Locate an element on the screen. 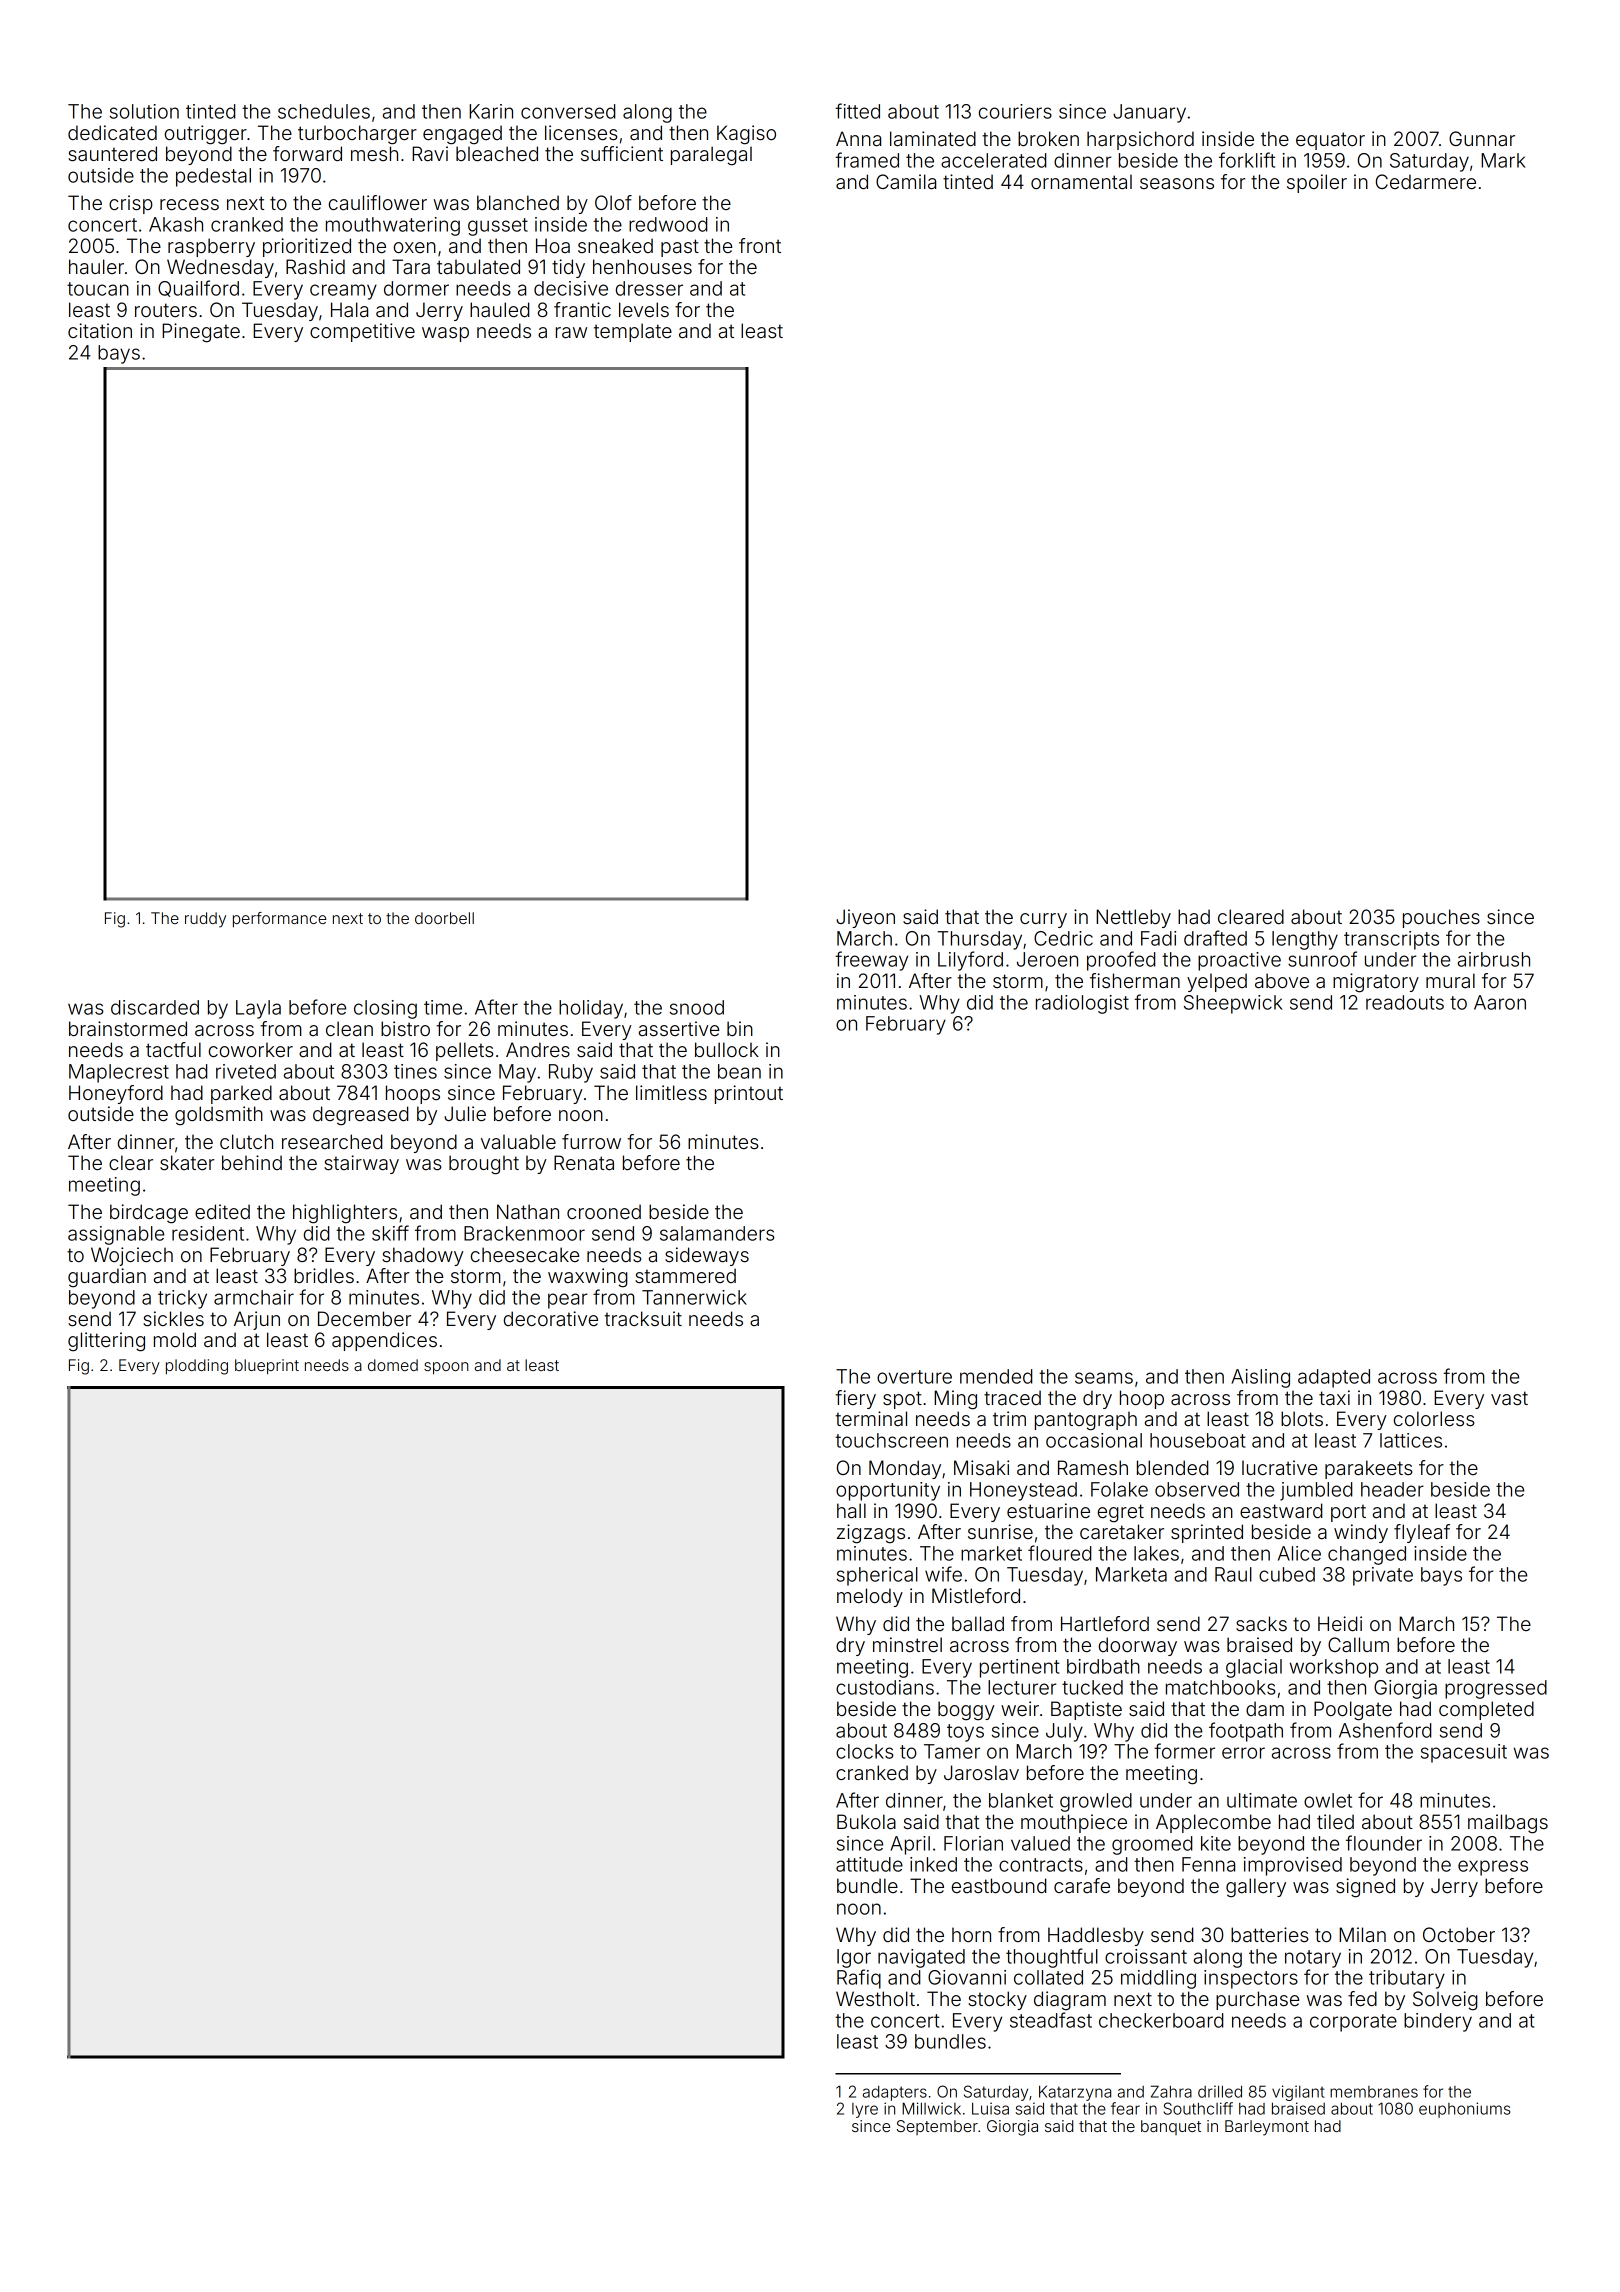 This screenshot has width=1620, height=2292. spoiler is located at coordinates (1317, 183).
